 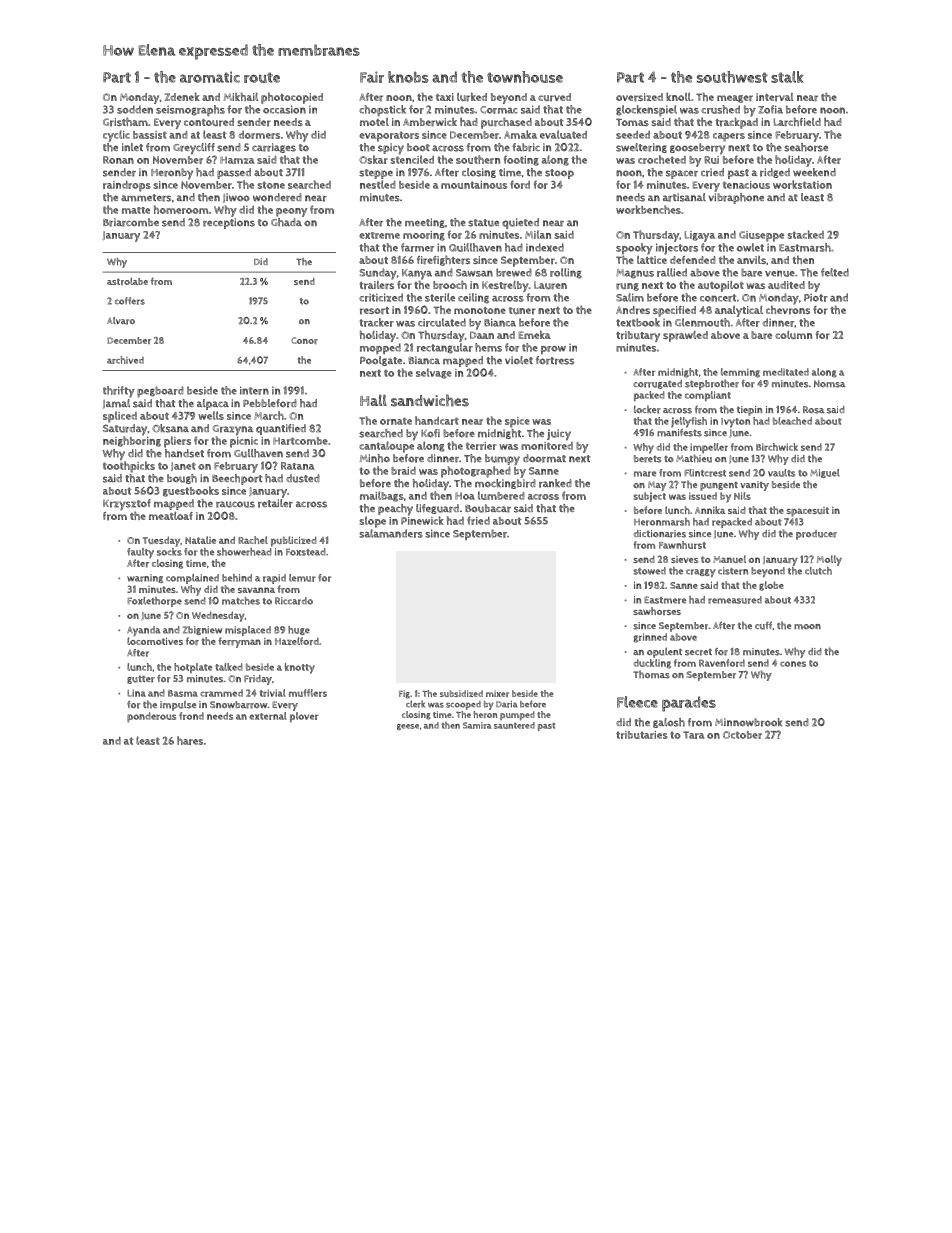 I want to click on defended, so click(x=693, y=260).
